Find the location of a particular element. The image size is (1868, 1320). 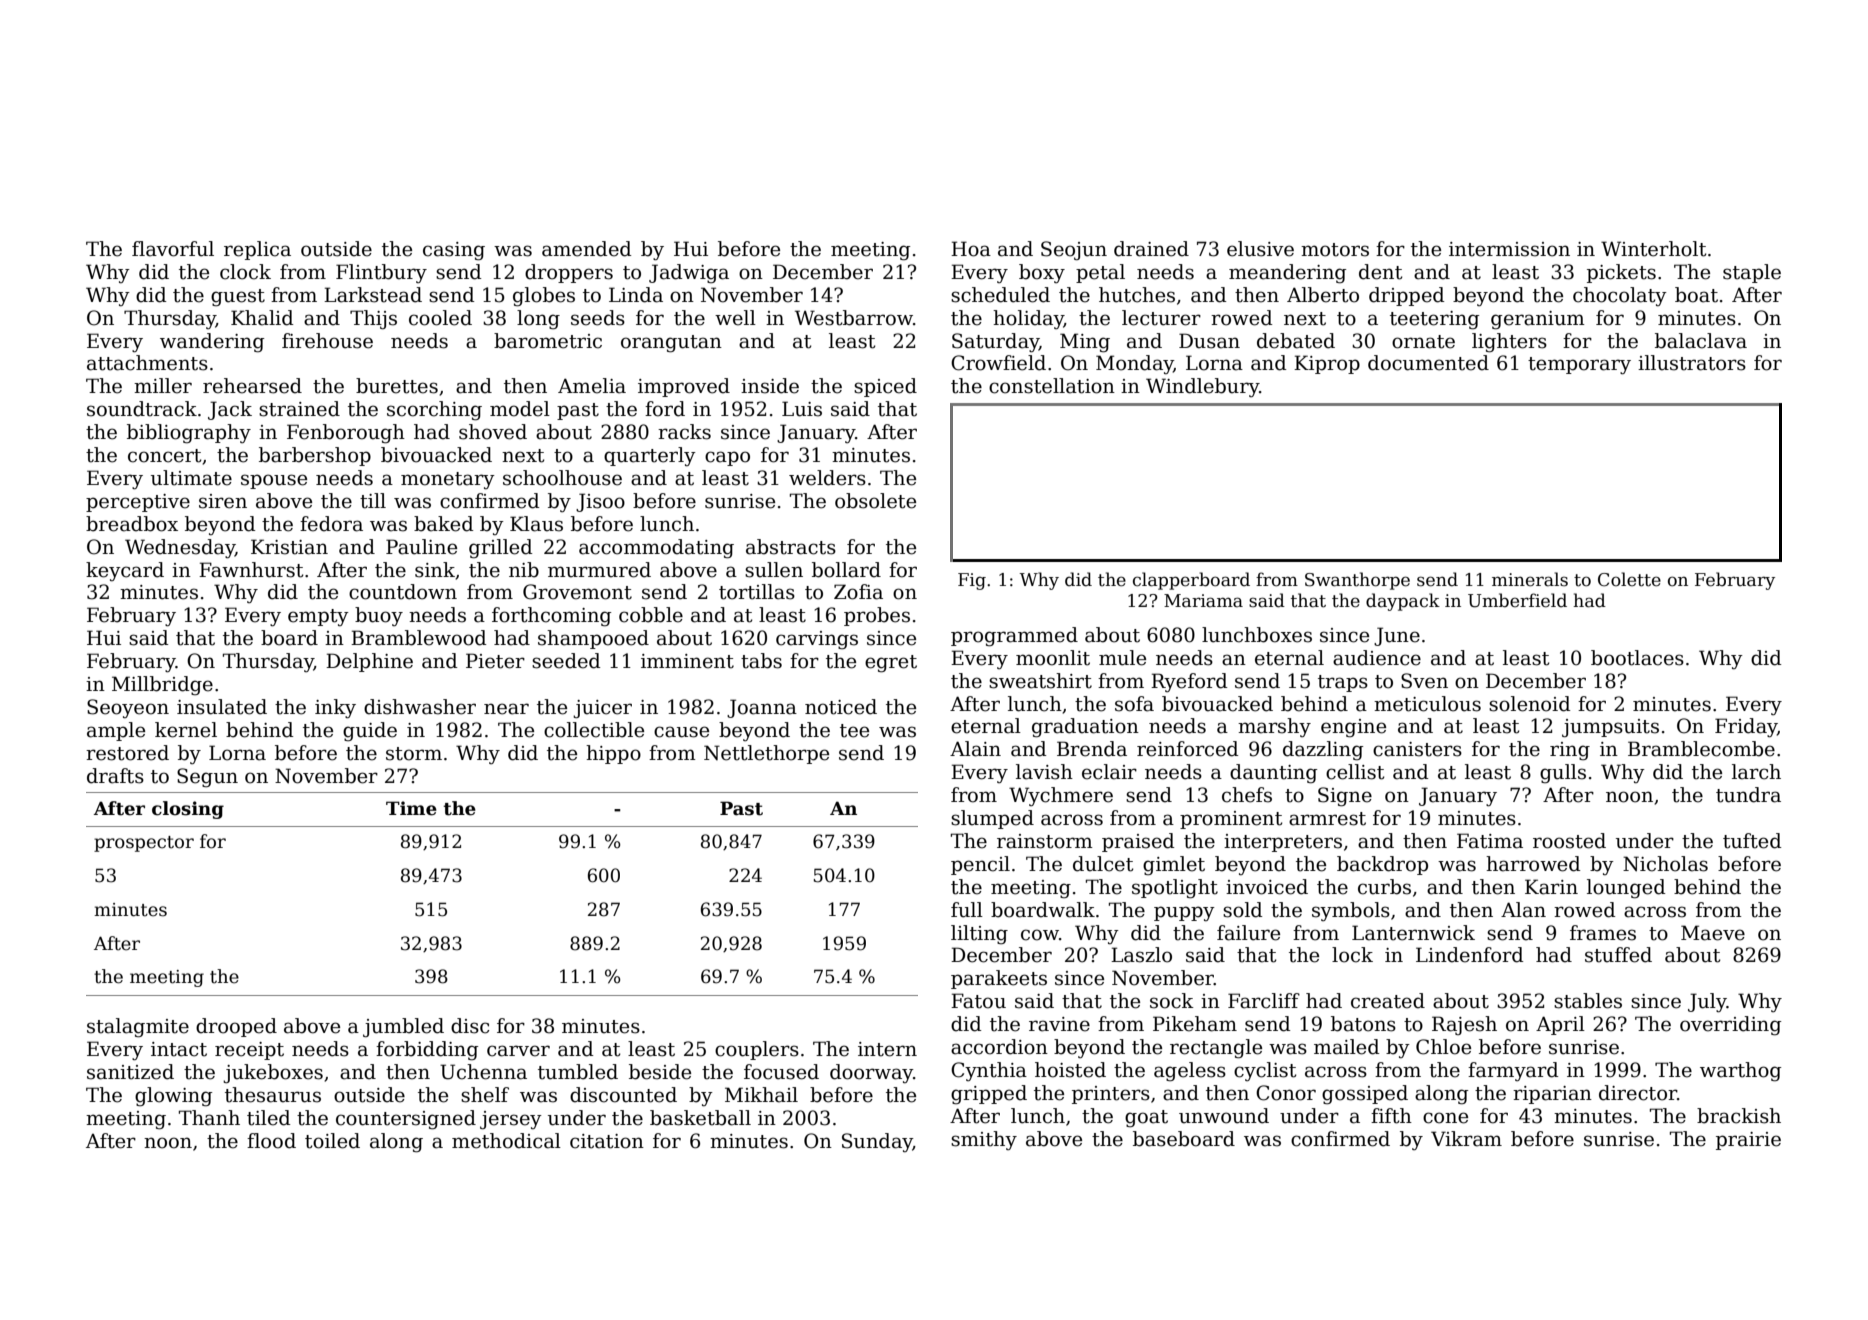

fedora is located at coordinates (331, 524).
